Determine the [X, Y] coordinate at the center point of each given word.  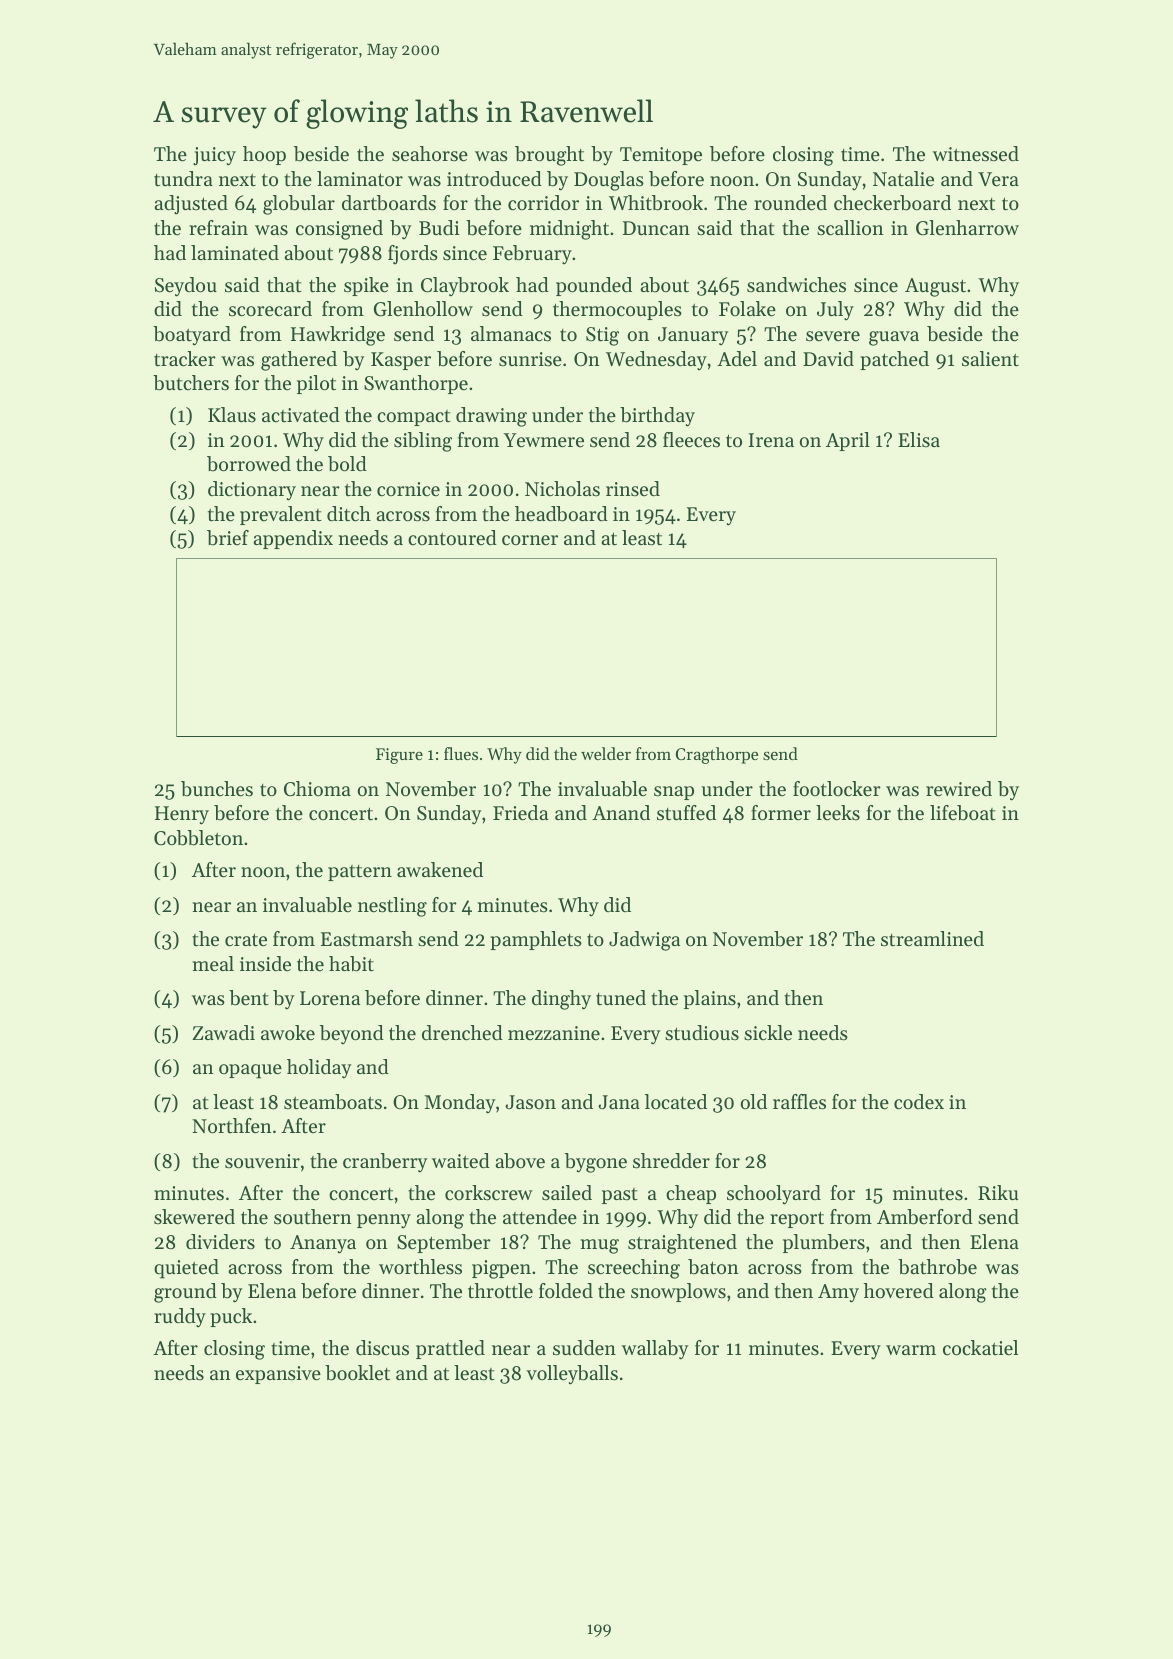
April [848, 441]
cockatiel [980, 1348]
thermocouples [617, 310]
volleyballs [572, 1375]
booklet [357, 1373]
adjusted [191, 205]
